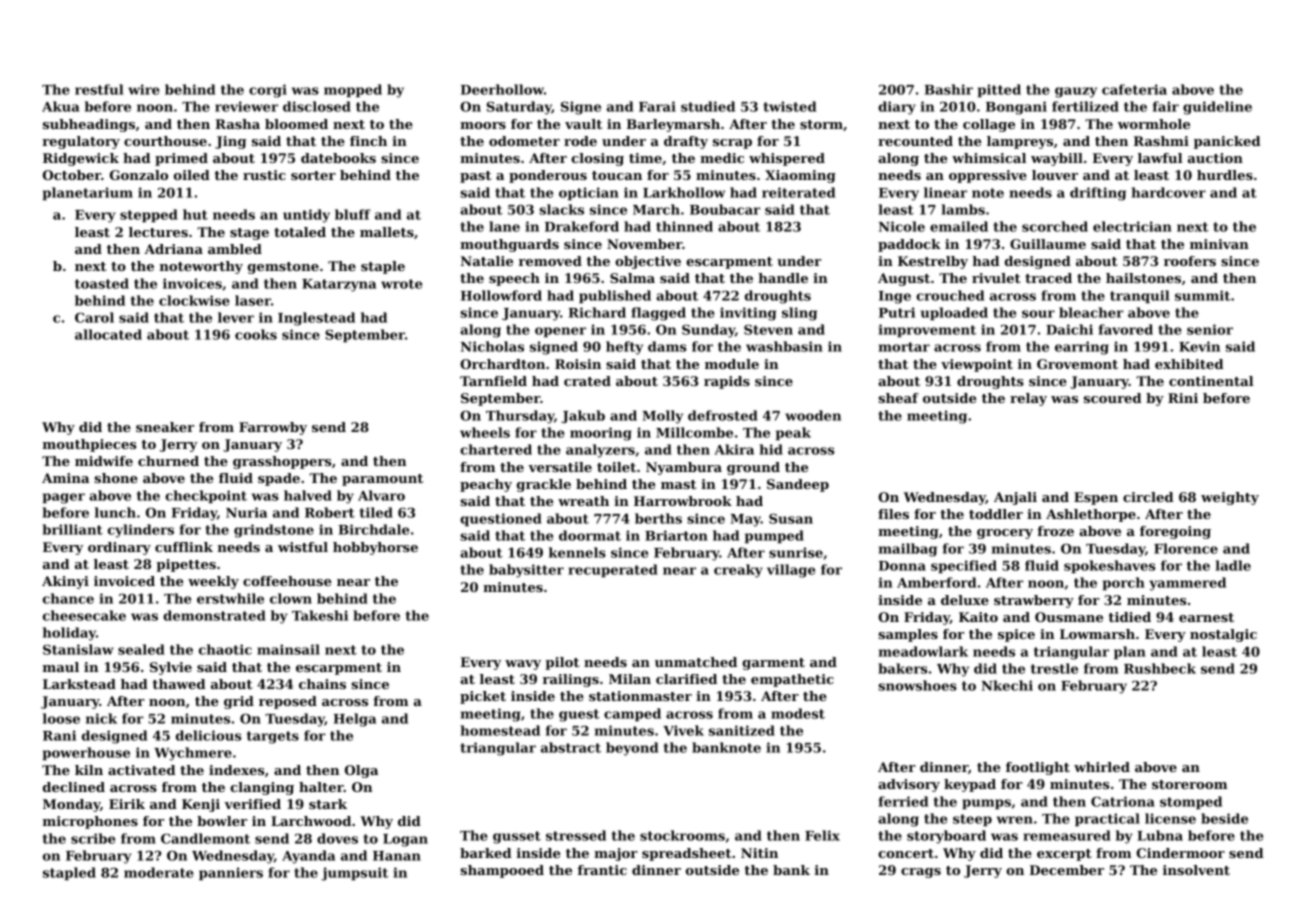 The image size is (1308, 924). I want to click on doves, so click(337, 838).
